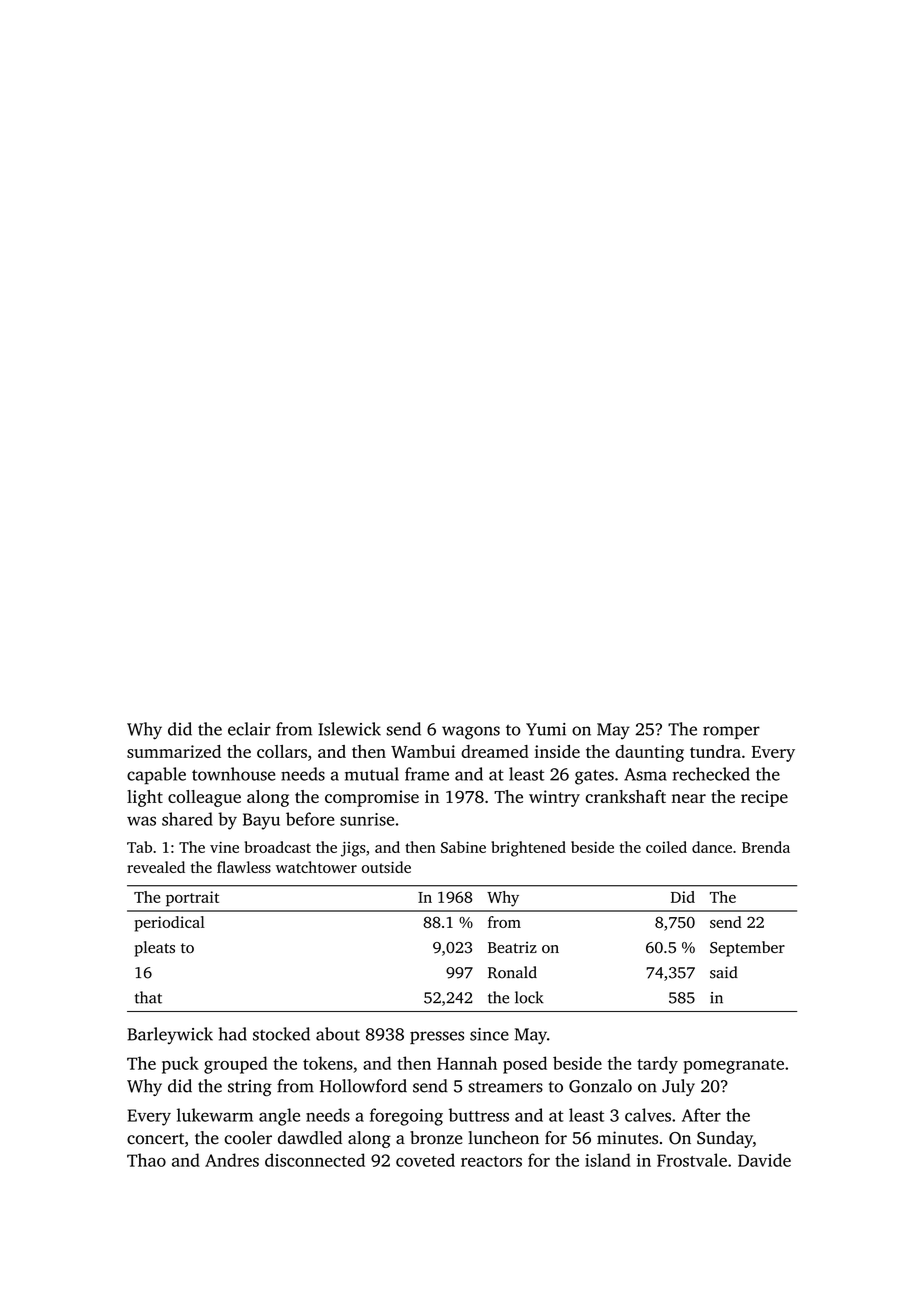  What do you see at coordinates (338, 1034) in the screenshot?
I see `about` at bounding box center [338, 1034].
